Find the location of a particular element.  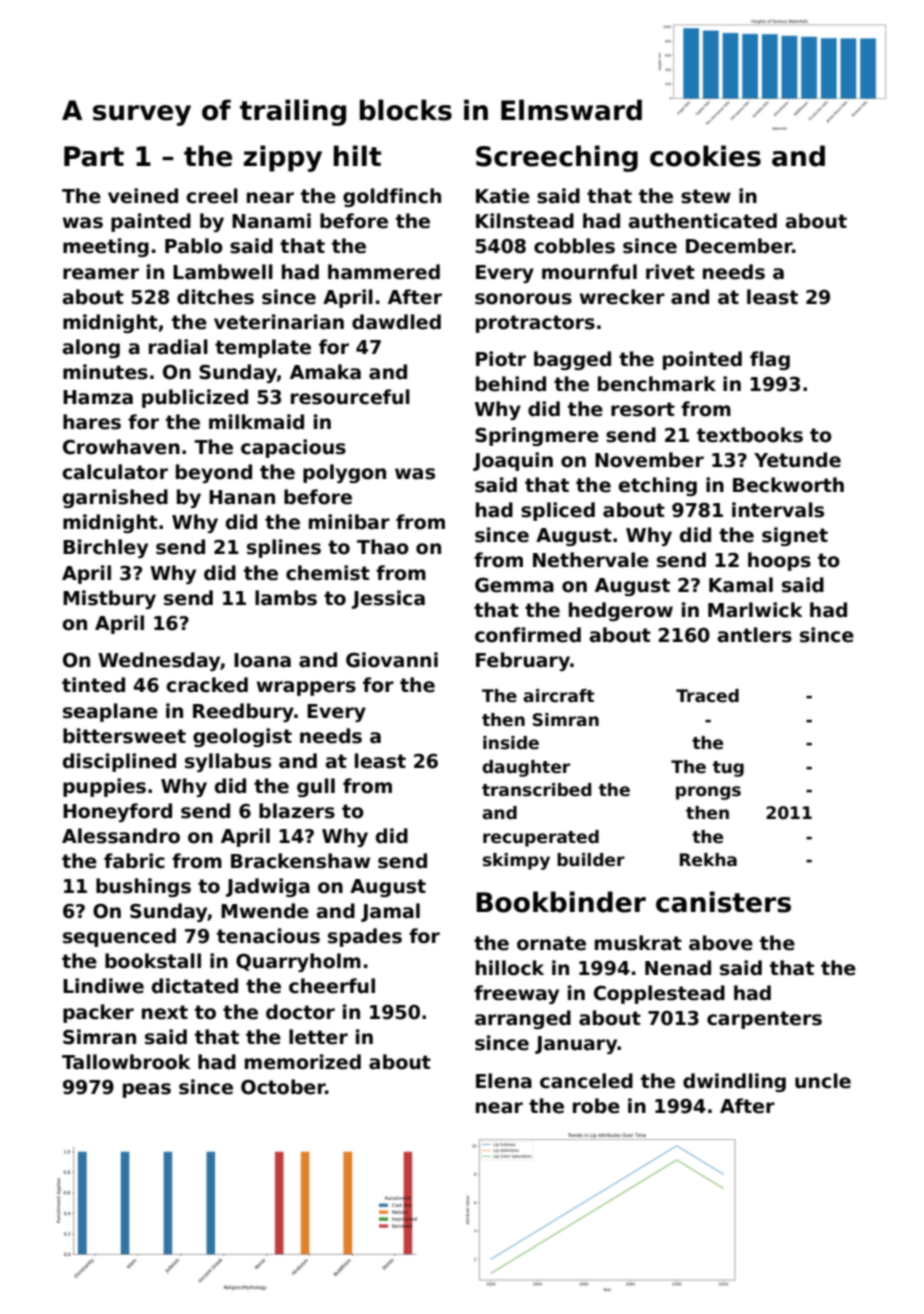

peas is located at coordinates (147, 1090).
